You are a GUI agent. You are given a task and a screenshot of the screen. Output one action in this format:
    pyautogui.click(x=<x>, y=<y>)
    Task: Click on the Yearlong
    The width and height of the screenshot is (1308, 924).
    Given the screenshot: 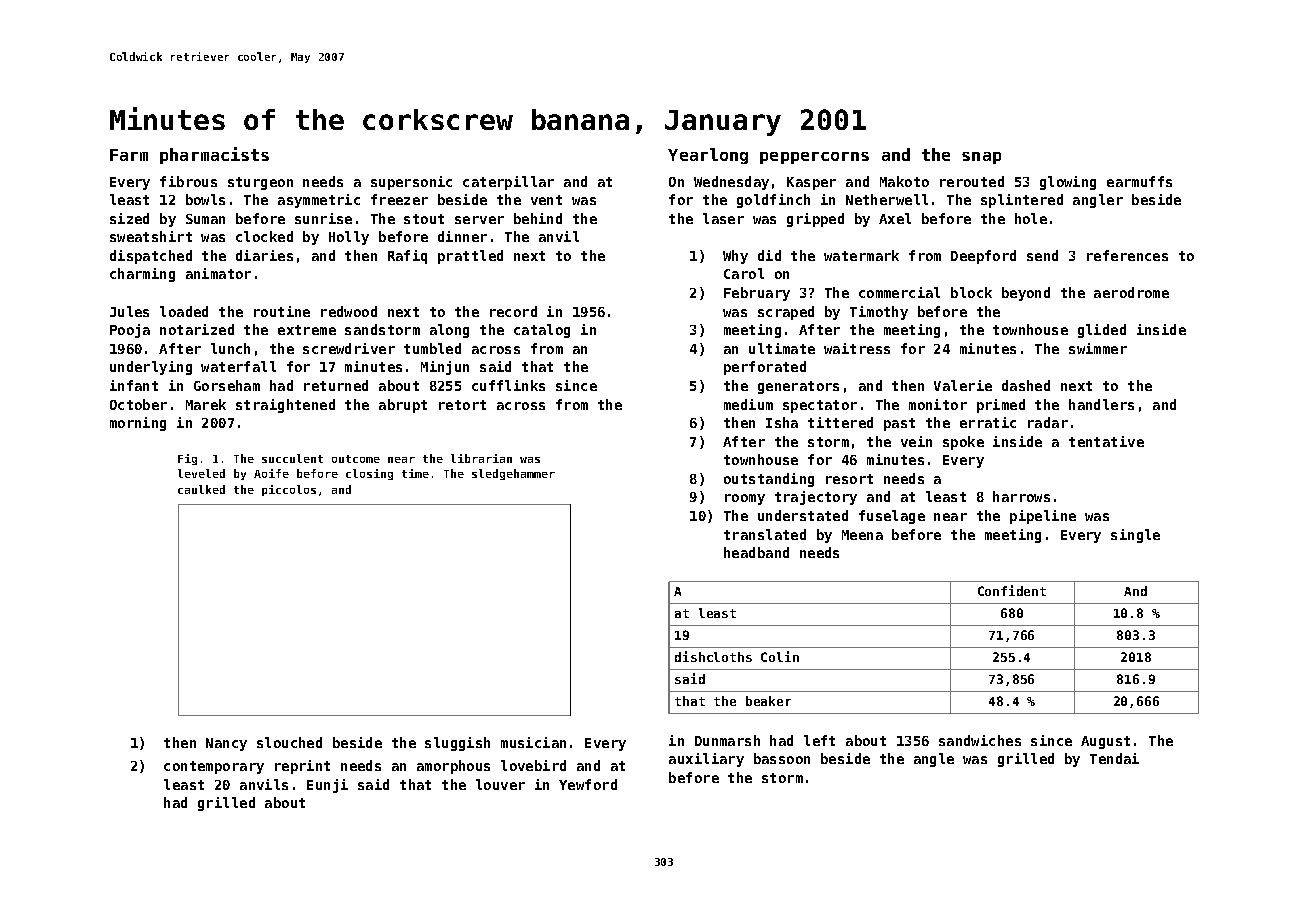 What is the action you would take?
    pyautogui.click(x=708, y=156)
